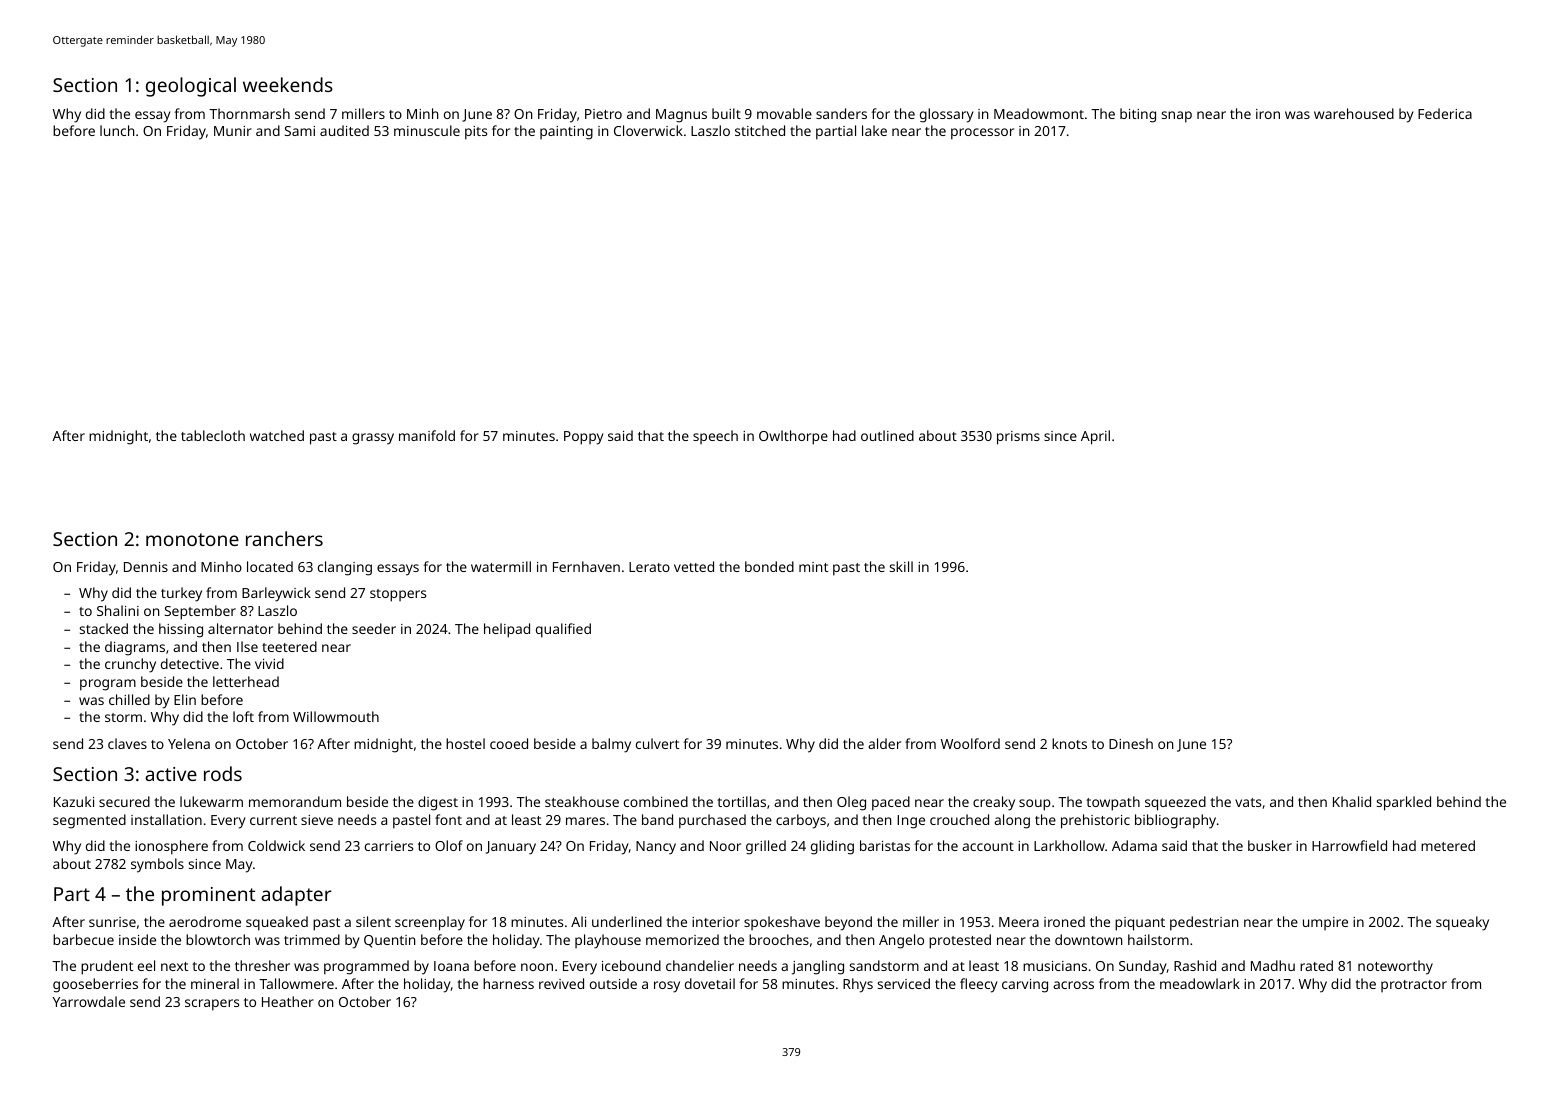  What do you see at coordinates (603, 114) in the page?
I see `Pietro` at bounding box center [603, 114].
